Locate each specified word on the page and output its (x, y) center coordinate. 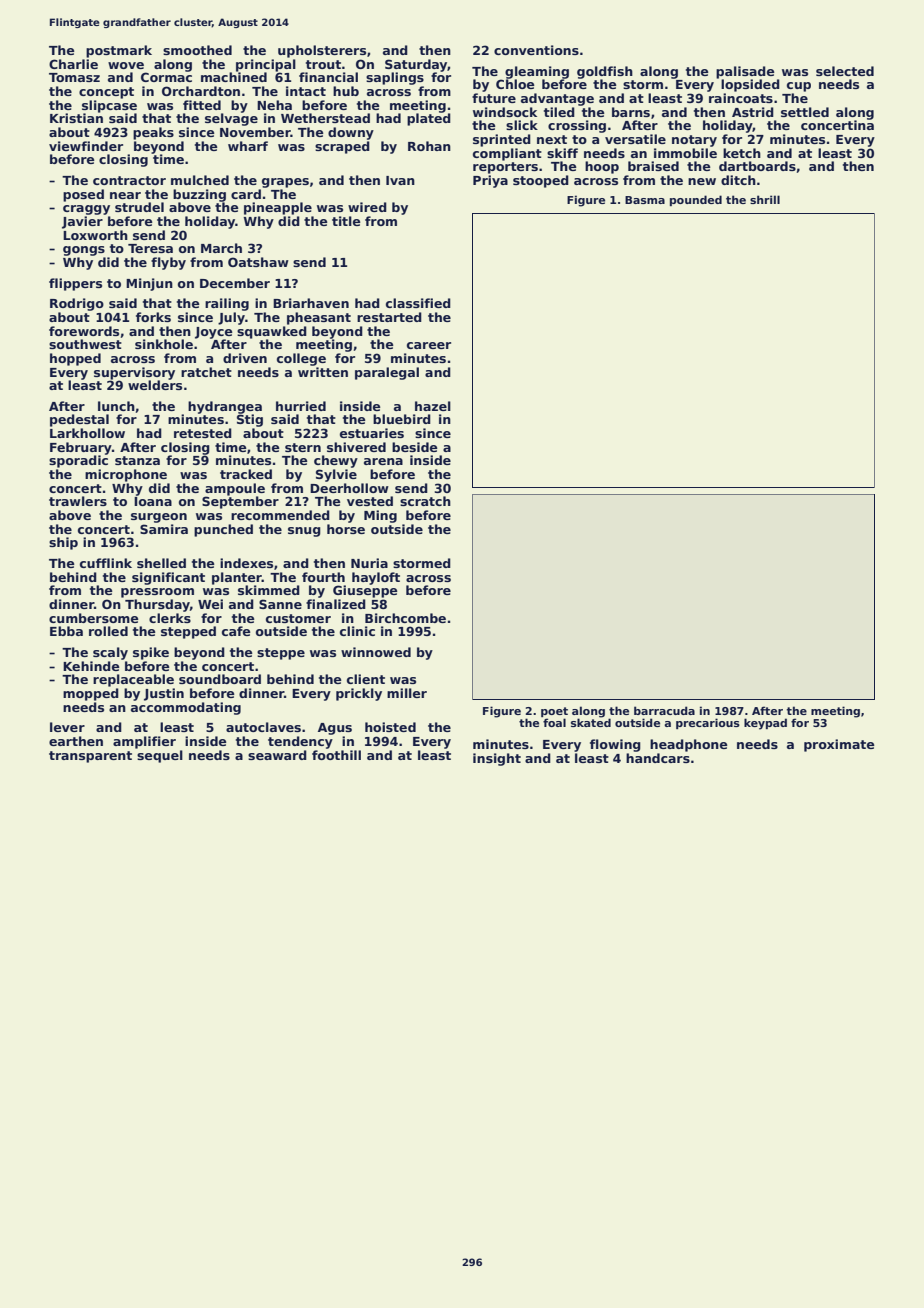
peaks (153, 133)
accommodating (186, 708)
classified (418, 303)
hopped (75, 359)
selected (845, 71)
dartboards (757, 166)
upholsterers (322, 51)
